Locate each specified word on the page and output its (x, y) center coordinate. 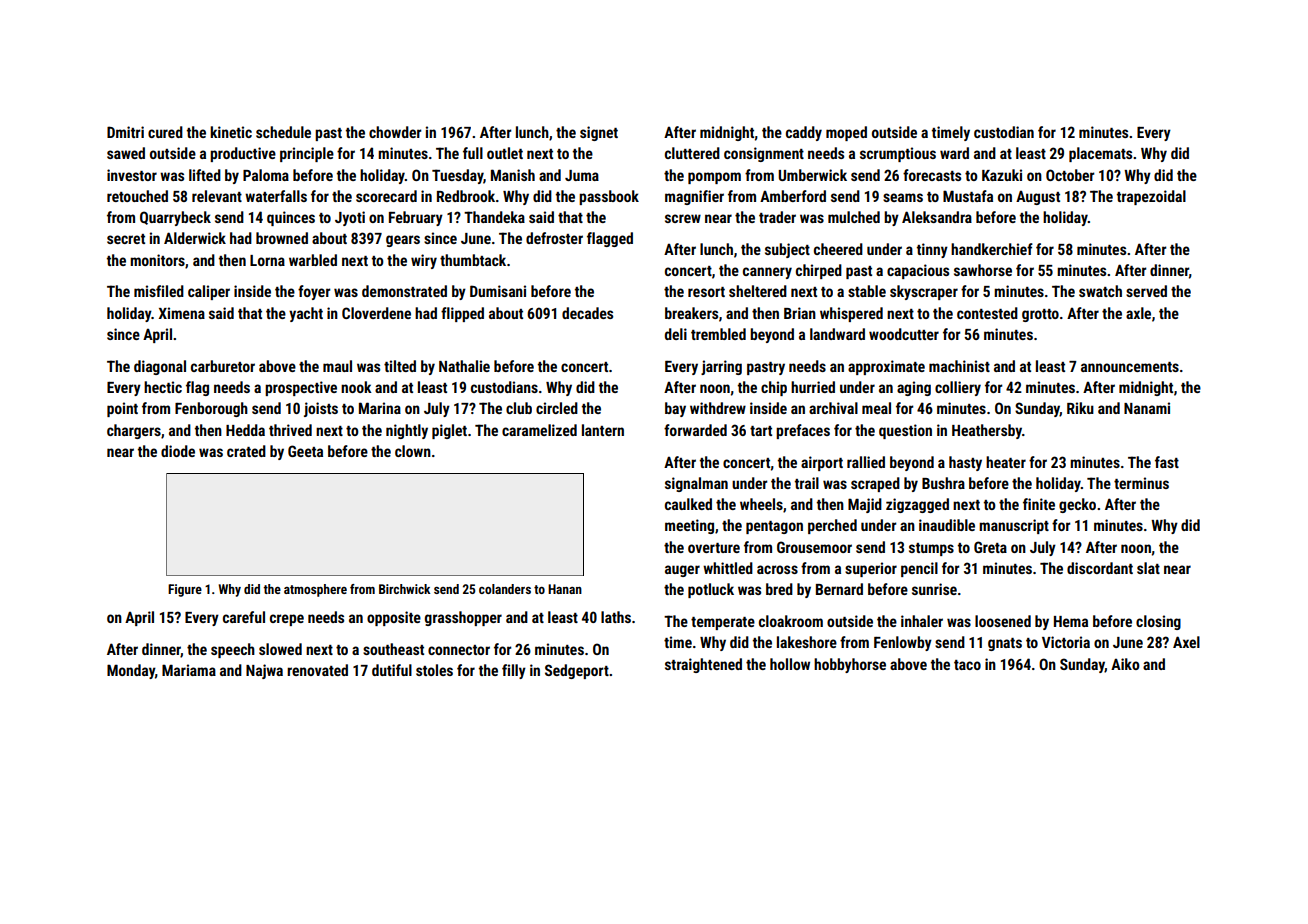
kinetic (231, 132)
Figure (185, 590)
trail (807, 483)
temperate (723, 623)
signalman (696, 484)
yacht (306, 314)
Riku (1080, 408)
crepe (287, 620)
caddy (804, 133)
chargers (134, 431)
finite (1039, 504)
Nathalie (464, 366)
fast (1167, 462)
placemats (1100, 154)
